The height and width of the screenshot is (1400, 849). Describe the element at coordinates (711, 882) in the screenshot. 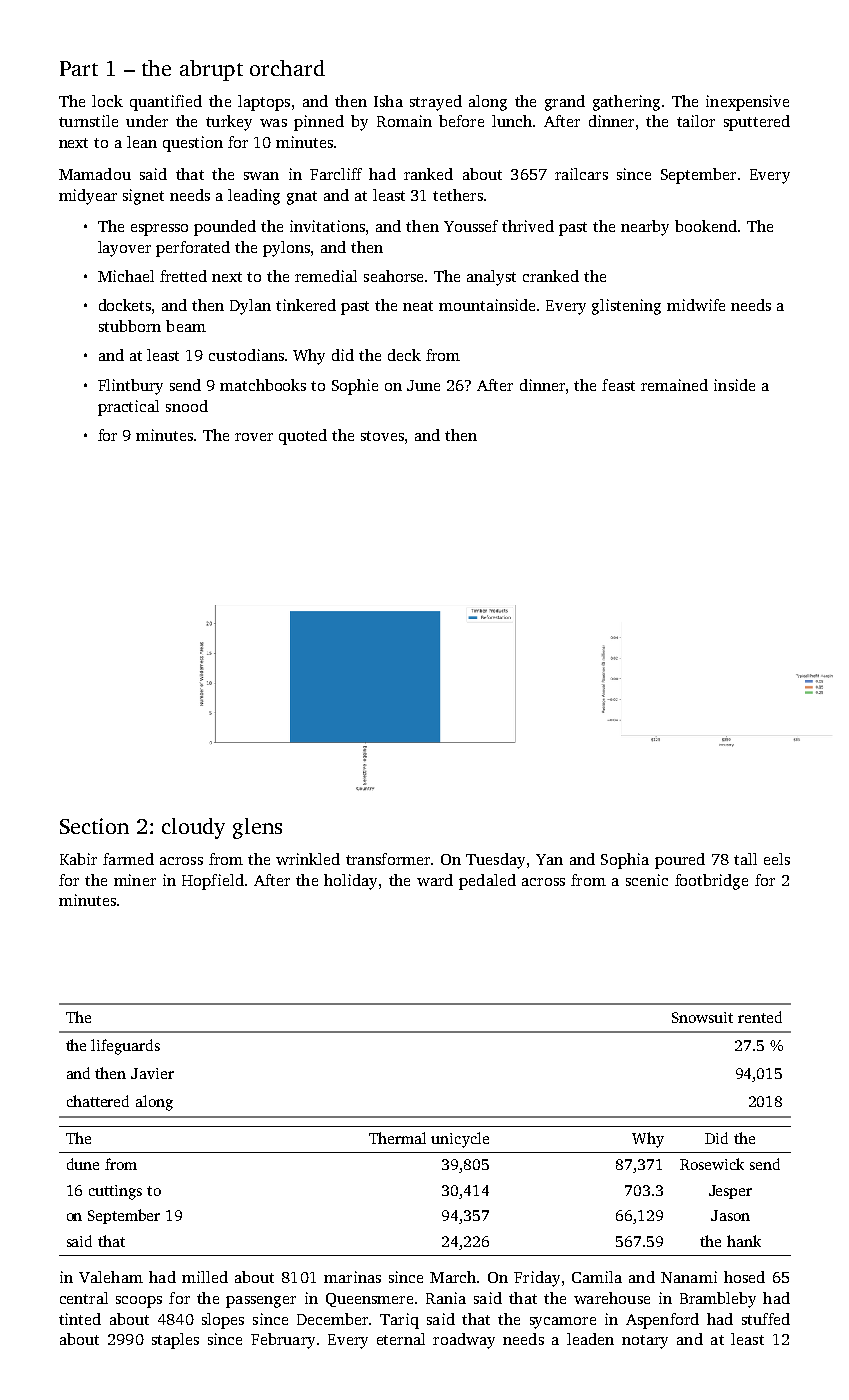

I see `footbridge` at that location.
